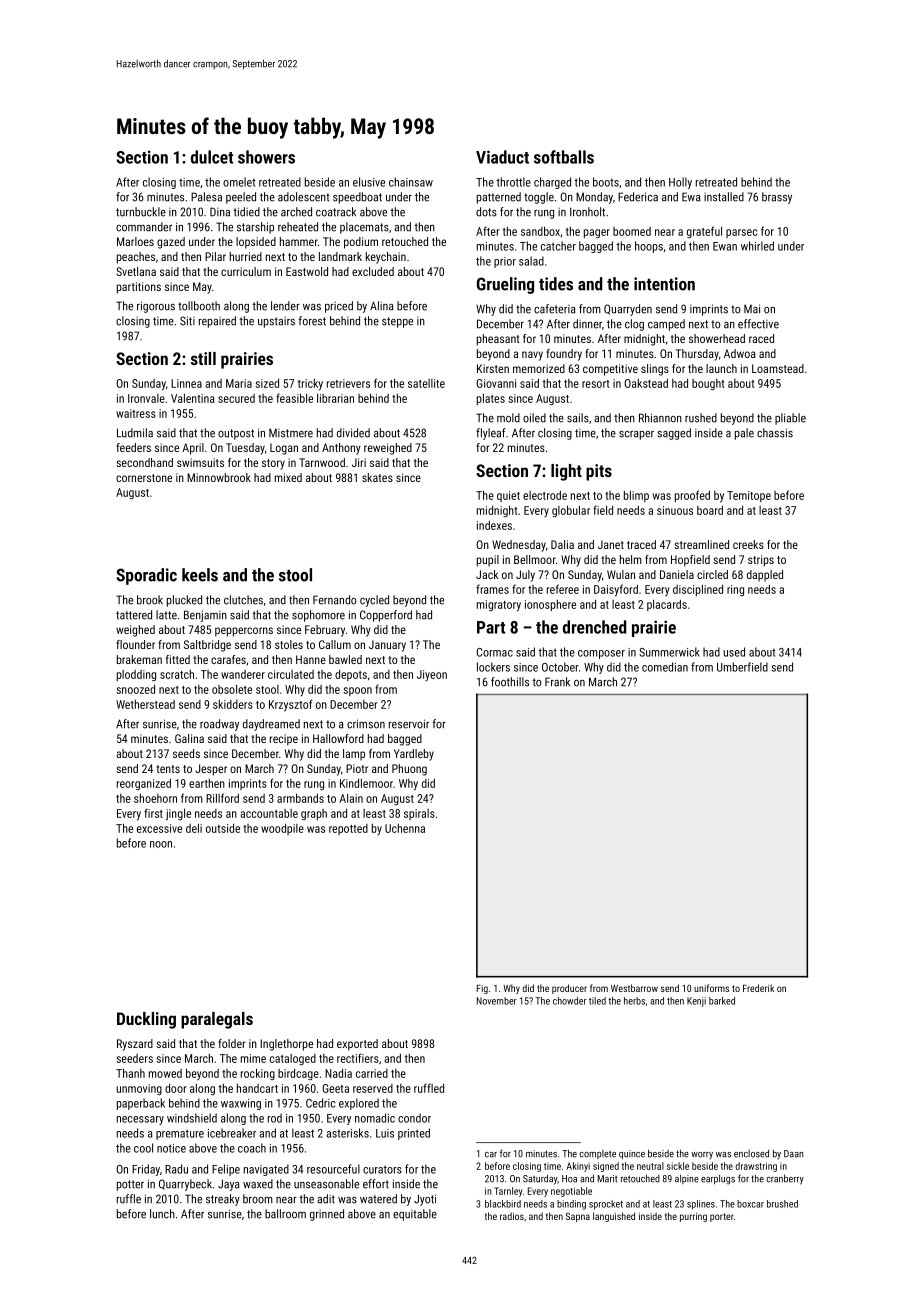 The width and height of the screenshot is (924, 1308). Describe the element at coordinates (166, 615) in the screenshot. I see `latte` at that location.
